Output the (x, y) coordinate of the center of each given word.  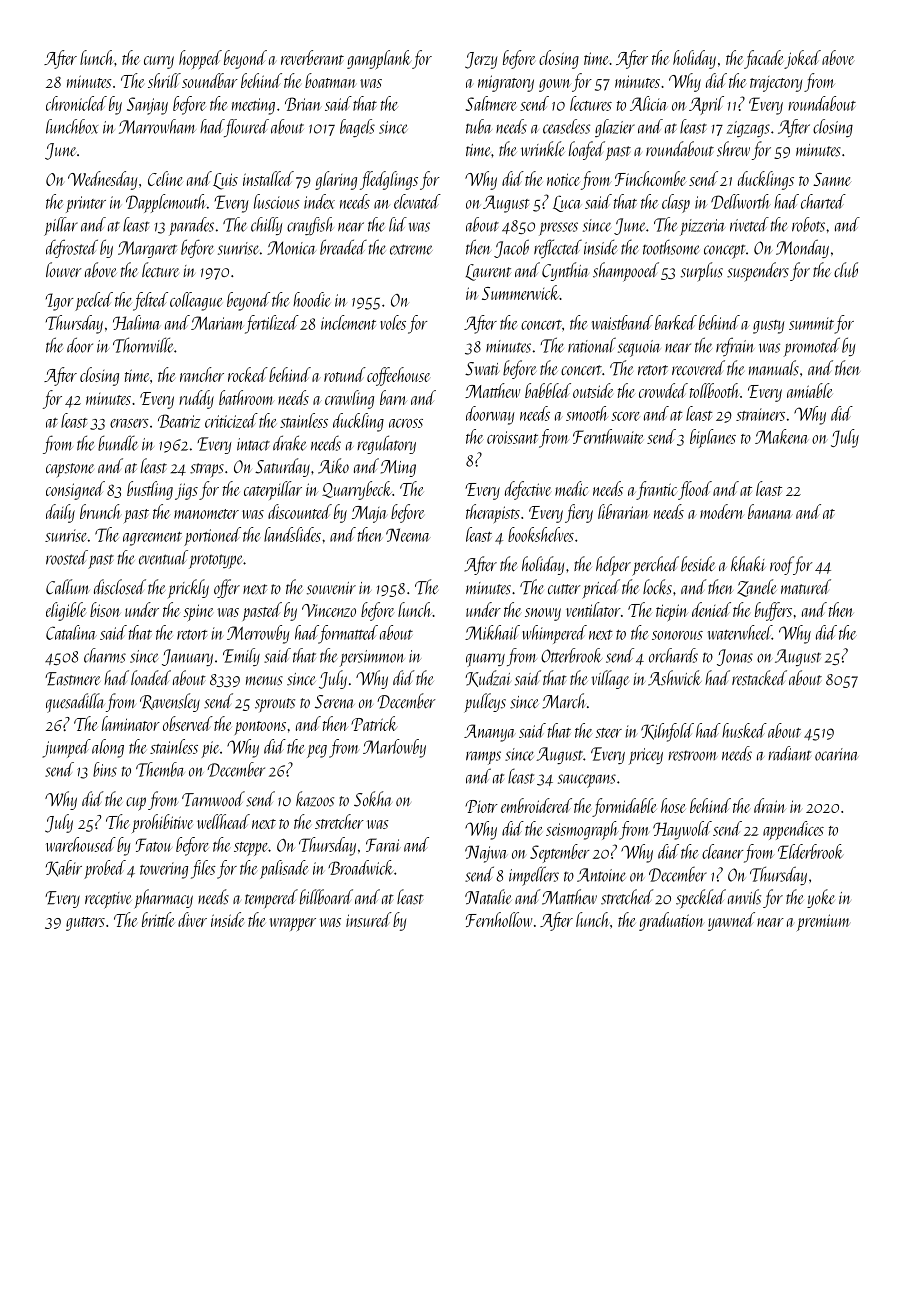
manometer (206, 514)
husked (744, 730)
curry (159, 62)
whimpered (554, 634)
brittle (158, 919)
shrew (733, 149)
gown (555, 85)
